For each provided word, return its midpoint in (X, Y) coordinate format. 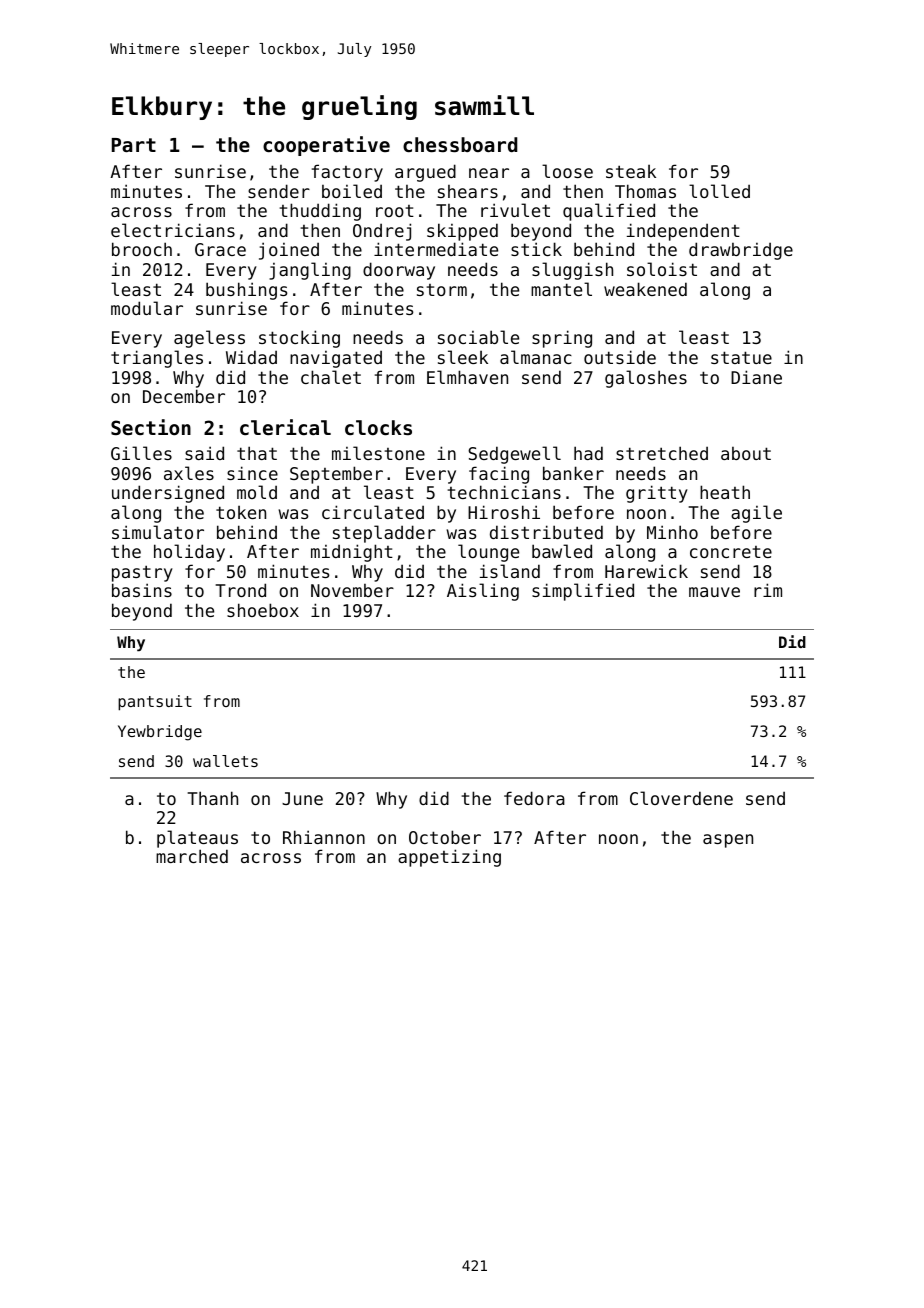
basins (142, 590)
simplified (583, 592)
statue (741, 357)
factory (347, 173)
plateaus (197, 839)
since (252, 473)
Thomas (645, 191)
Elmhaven (467, 377)
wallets (225, 761)
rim (768, 590)
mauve (714, 592)
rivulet (515, 210)
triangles (157, 359)
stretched (662, 453)
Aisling (483, 592)
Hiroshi (504, 512)
